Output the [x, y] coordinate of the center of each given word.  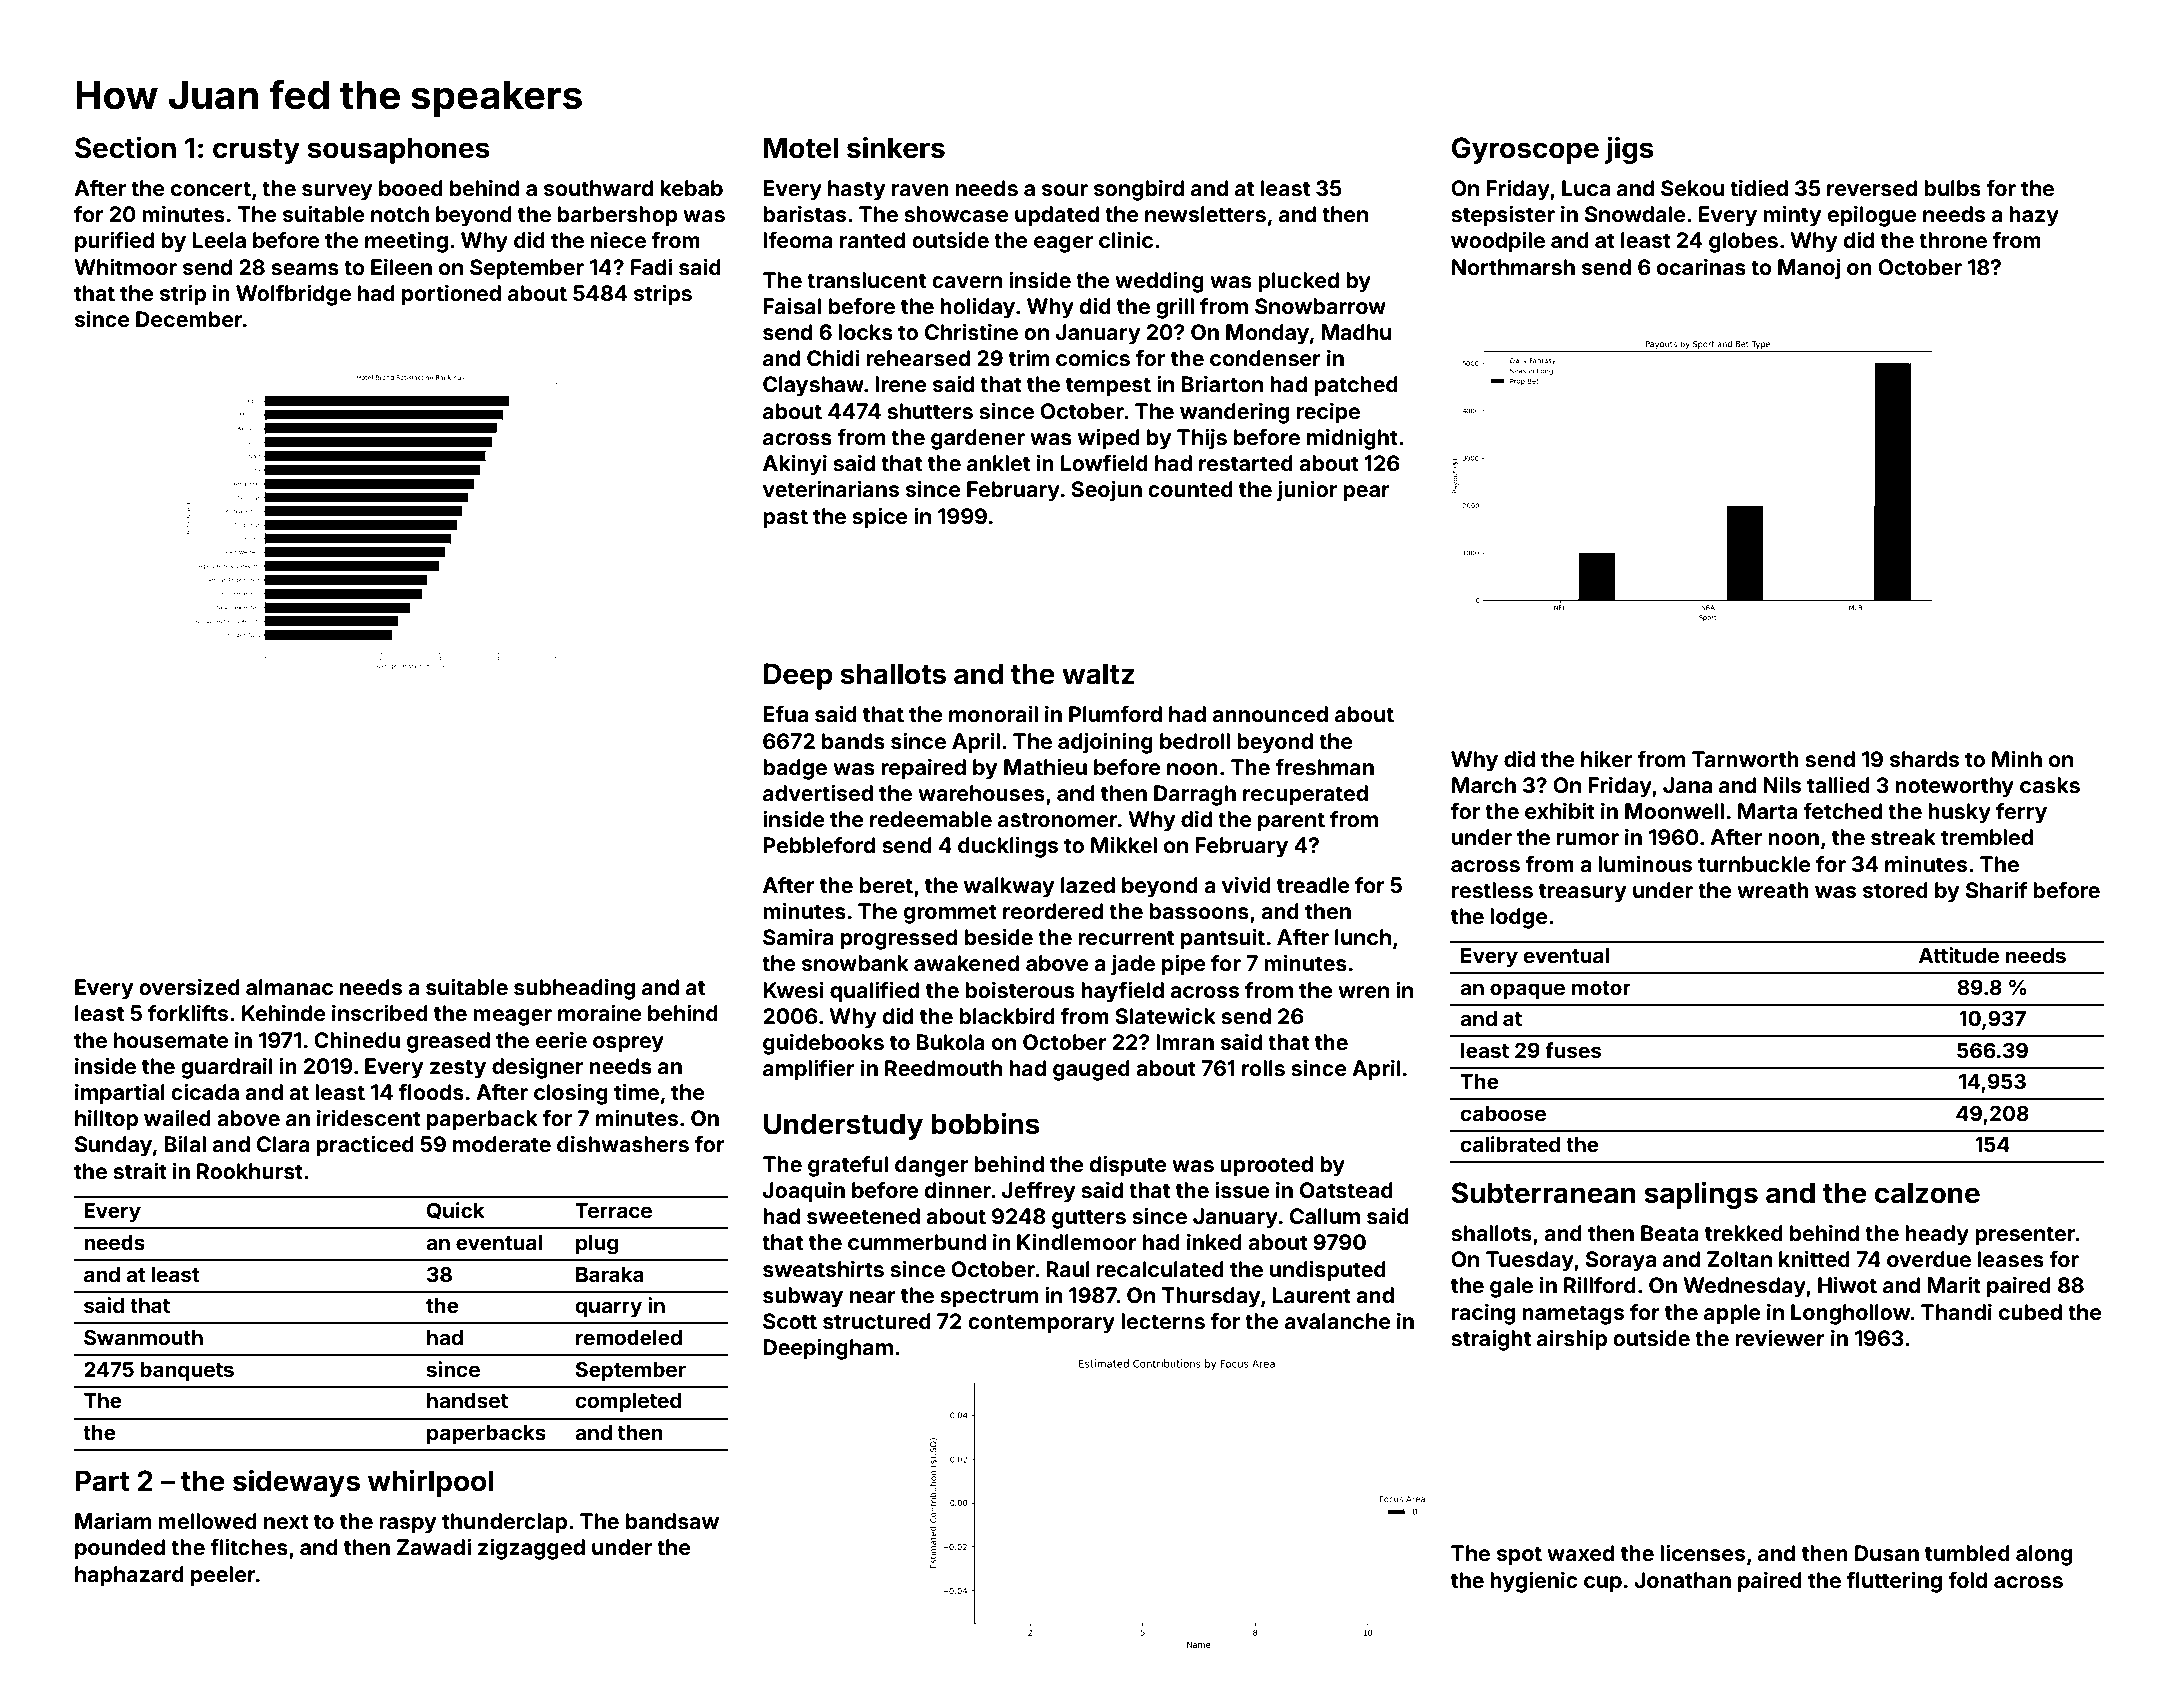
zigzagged [531, 1549]
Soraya [1621, 1261]
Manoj [1809, 269]
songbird [1139, 190]
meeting [406, 242]
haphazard [129, 1576]
